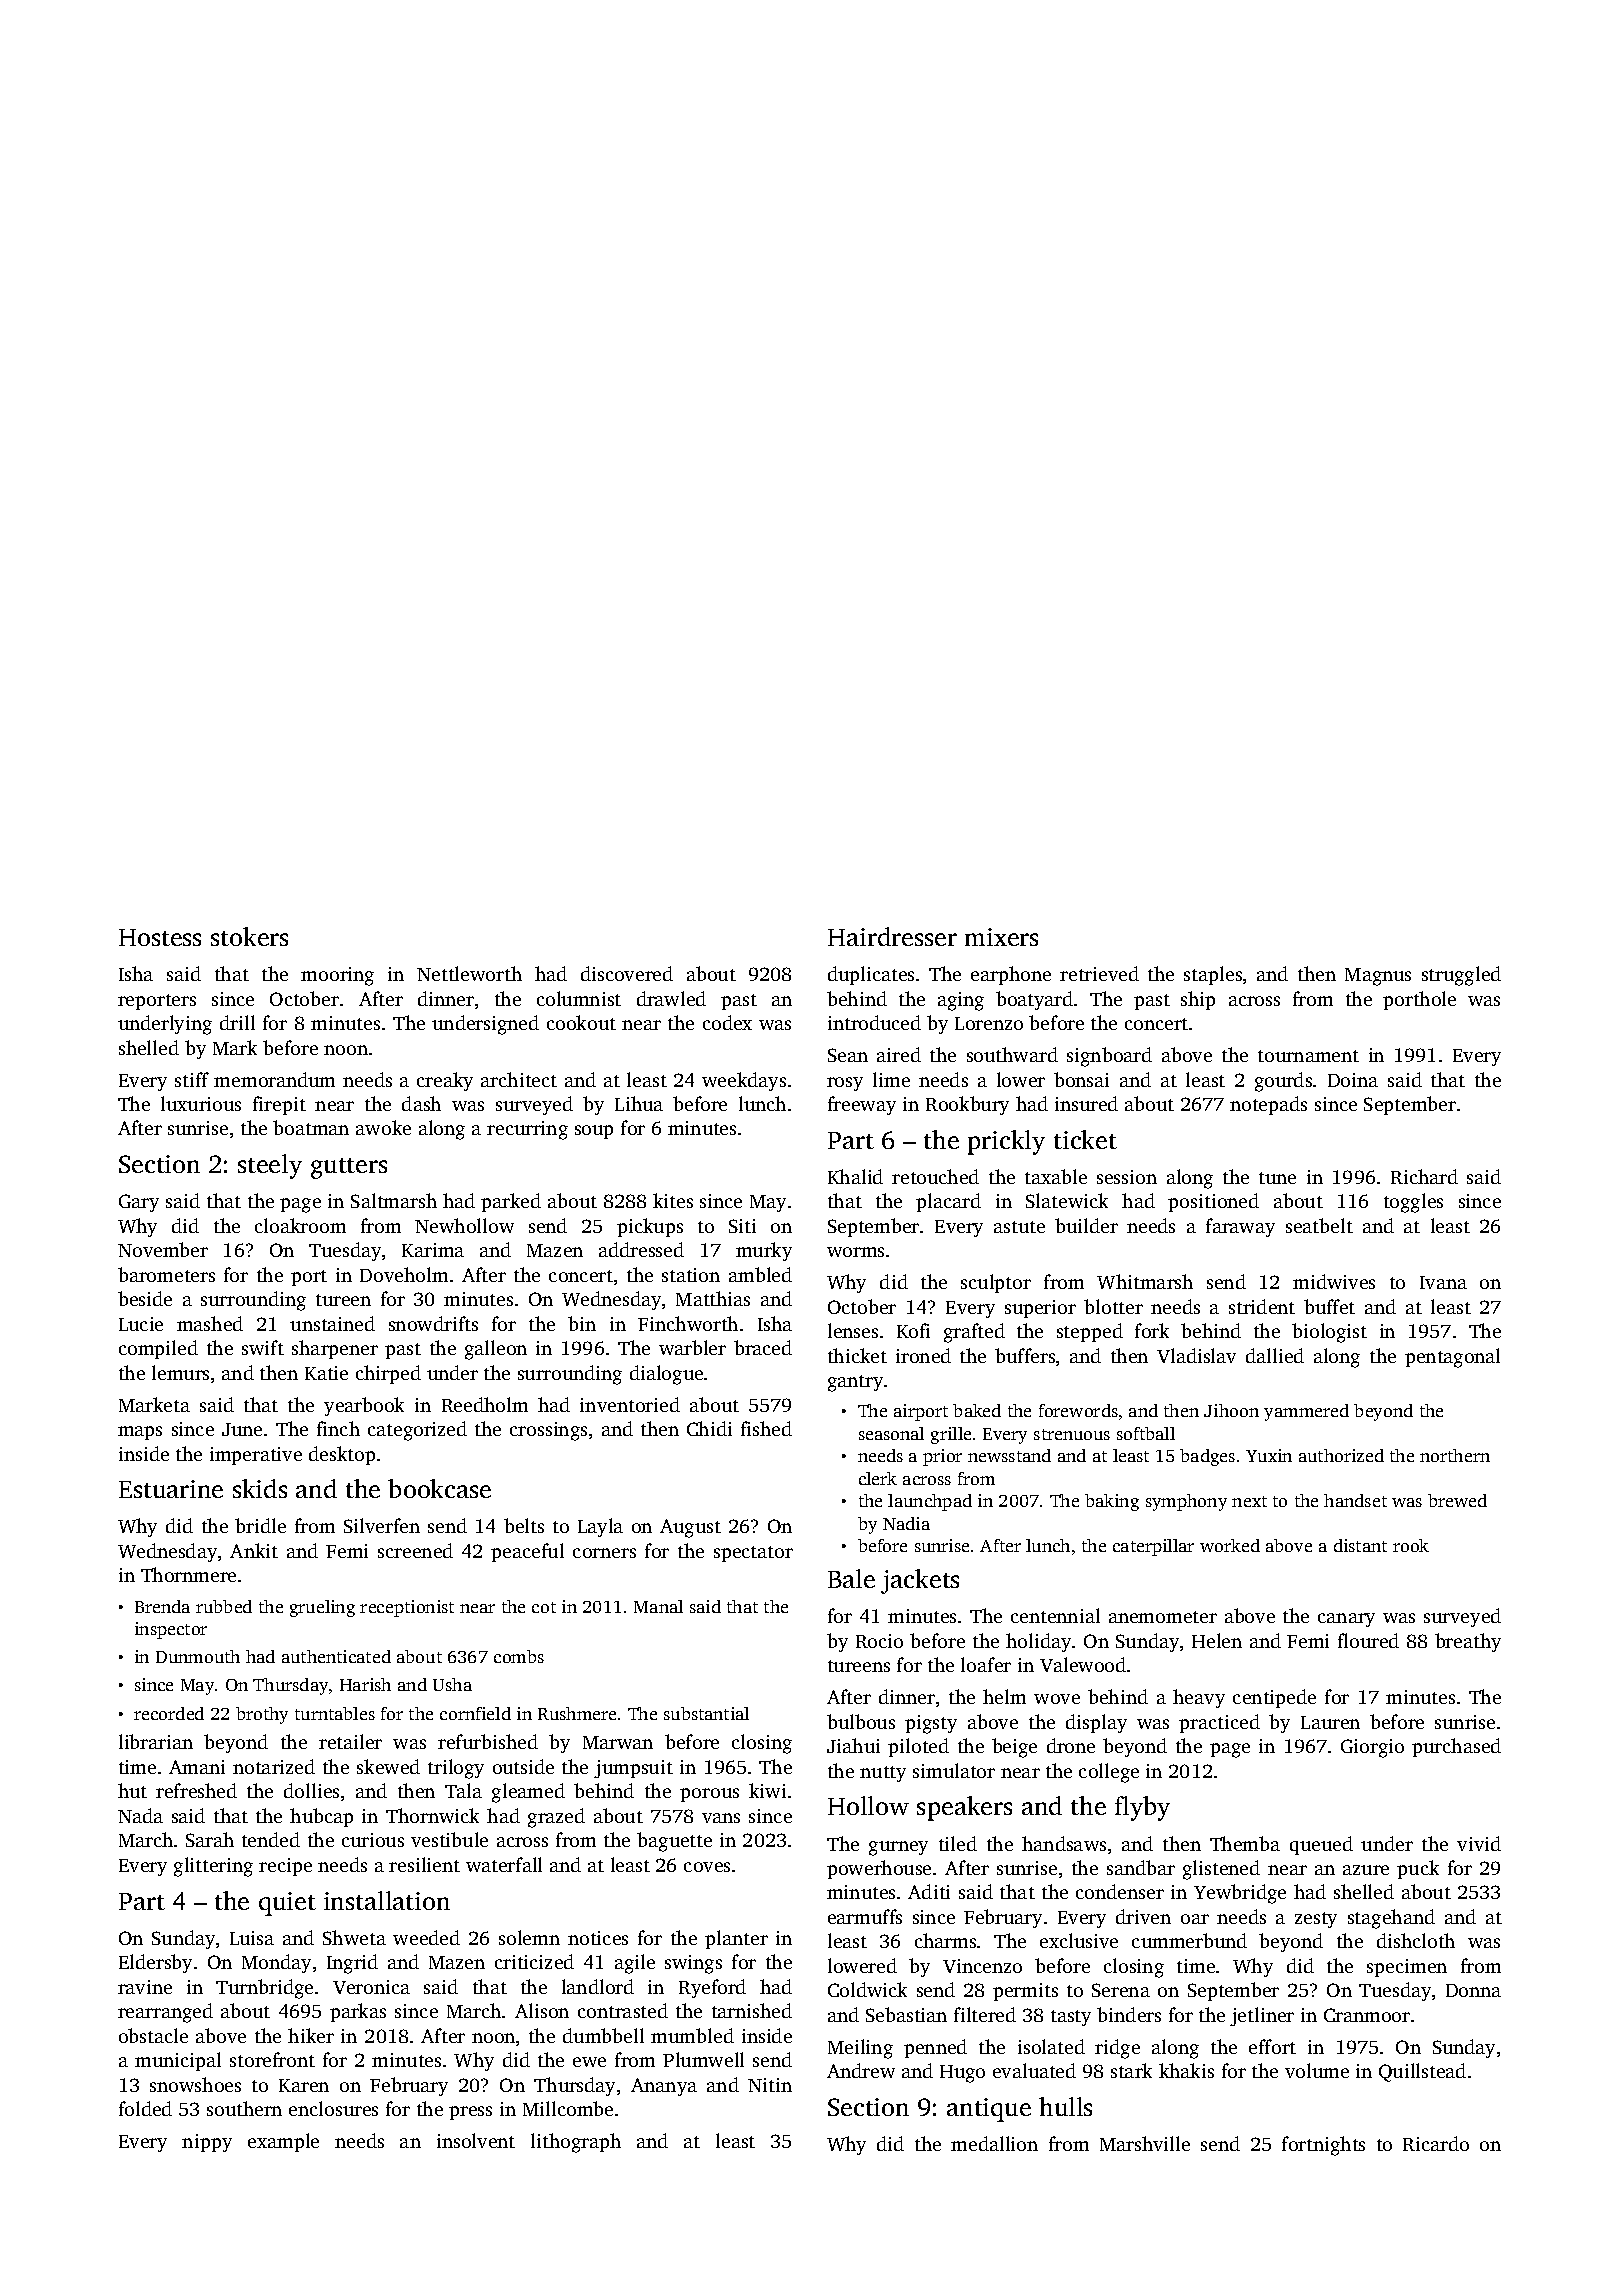 The width and height of the image is (1620, 2292). Describe the element at coordinates (1456, 1747) in the image. I see `purchased` at that location.
